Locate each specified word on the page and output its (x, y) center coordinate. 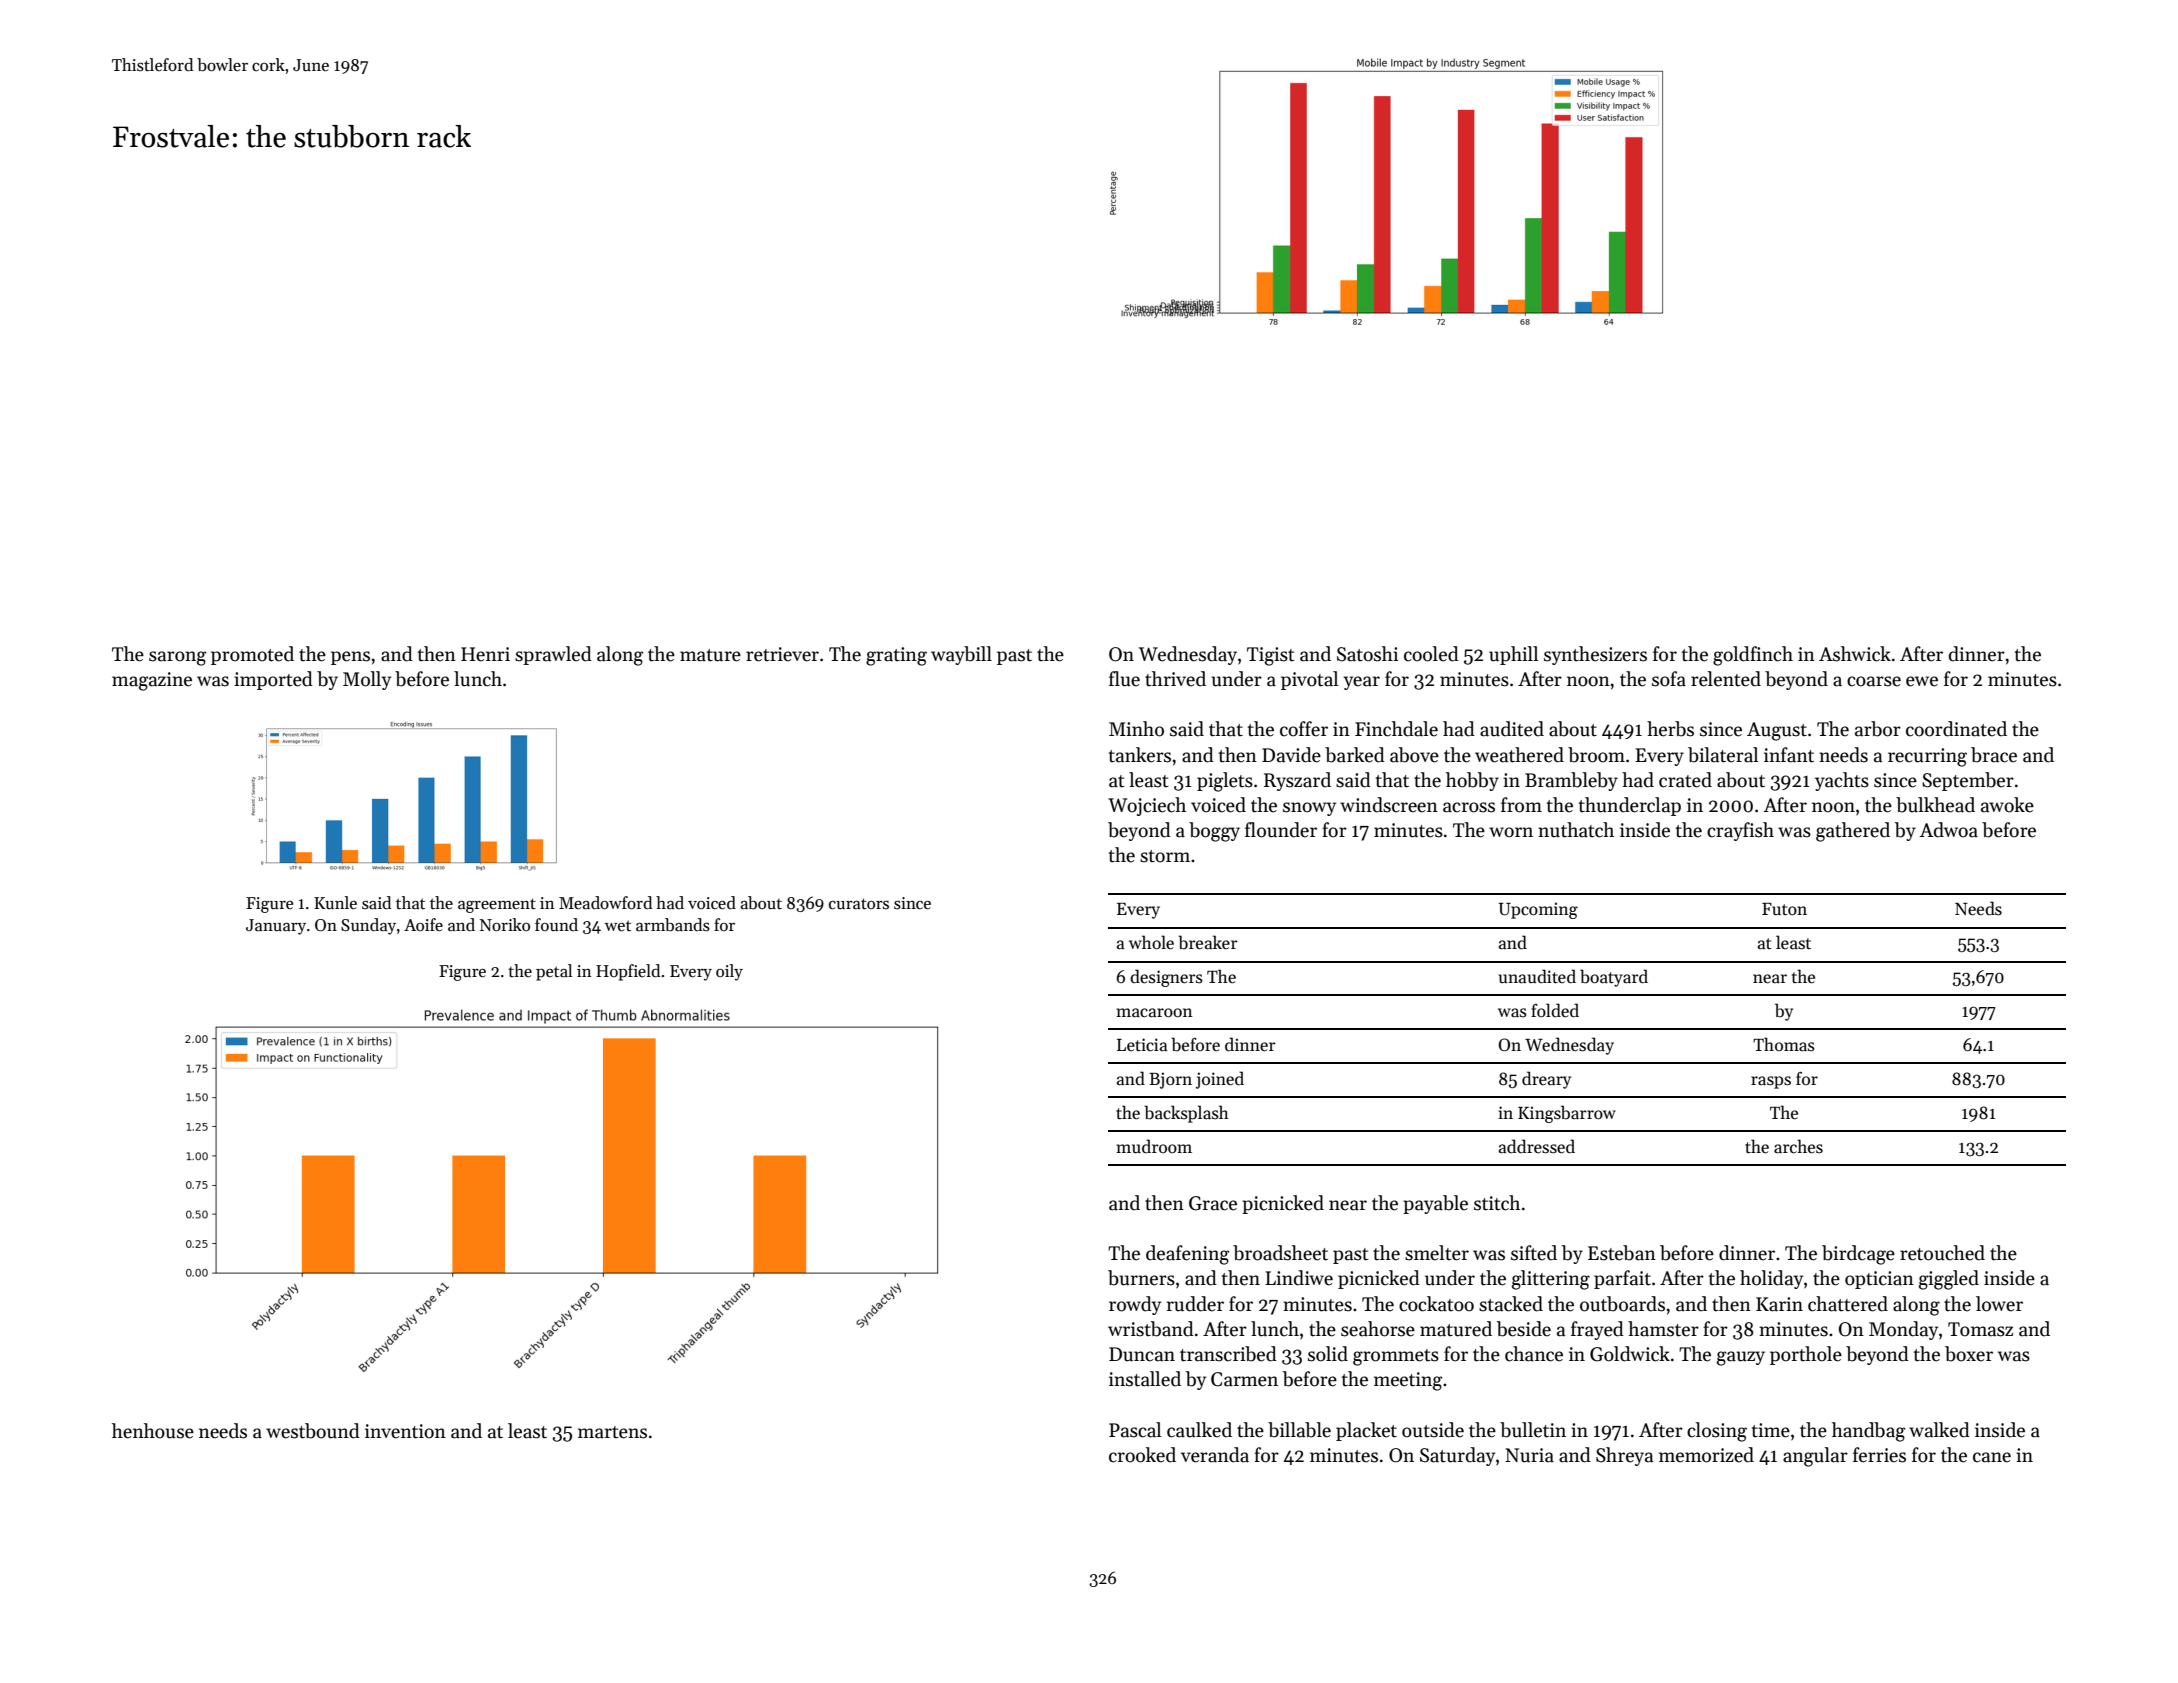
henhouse (153, 1431)
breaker (1208, 942)
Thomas (1784, 1044)
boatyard (1614, 978)
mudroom (1154, 1146)
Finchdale (1396, 729)
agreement (497, 905)
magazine (152, 681)
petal (554, 972)
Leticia (1142, 1045)
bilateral (1723, 755)
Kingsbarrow (1567, 1114)
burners (1141, 1278)
